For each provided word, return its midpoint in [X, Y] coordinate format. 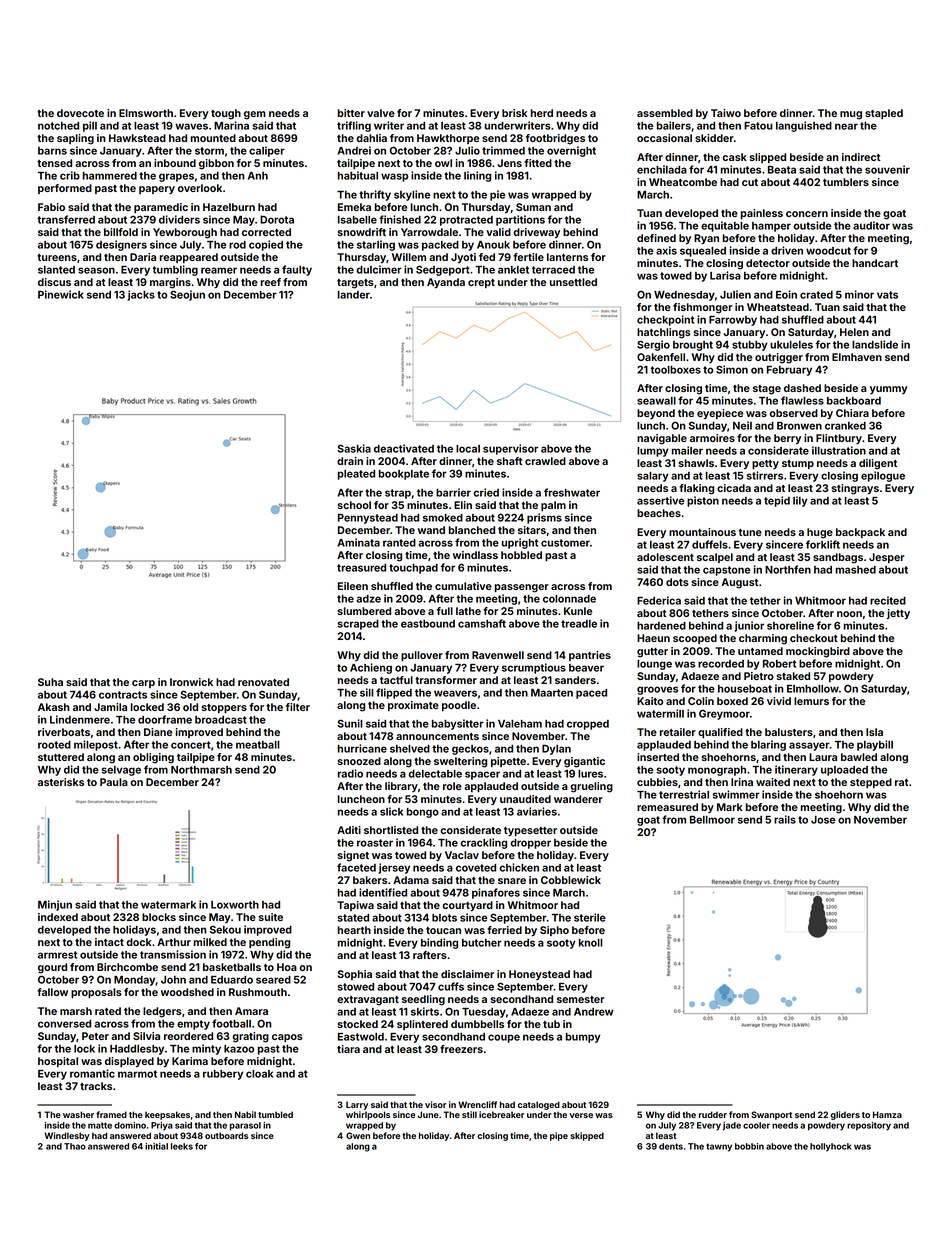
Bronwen [799, 426]
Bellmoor [712, 820]
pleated [356, 475]
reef [271, 282]
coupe [504, 1038]
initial [156, 1146]
